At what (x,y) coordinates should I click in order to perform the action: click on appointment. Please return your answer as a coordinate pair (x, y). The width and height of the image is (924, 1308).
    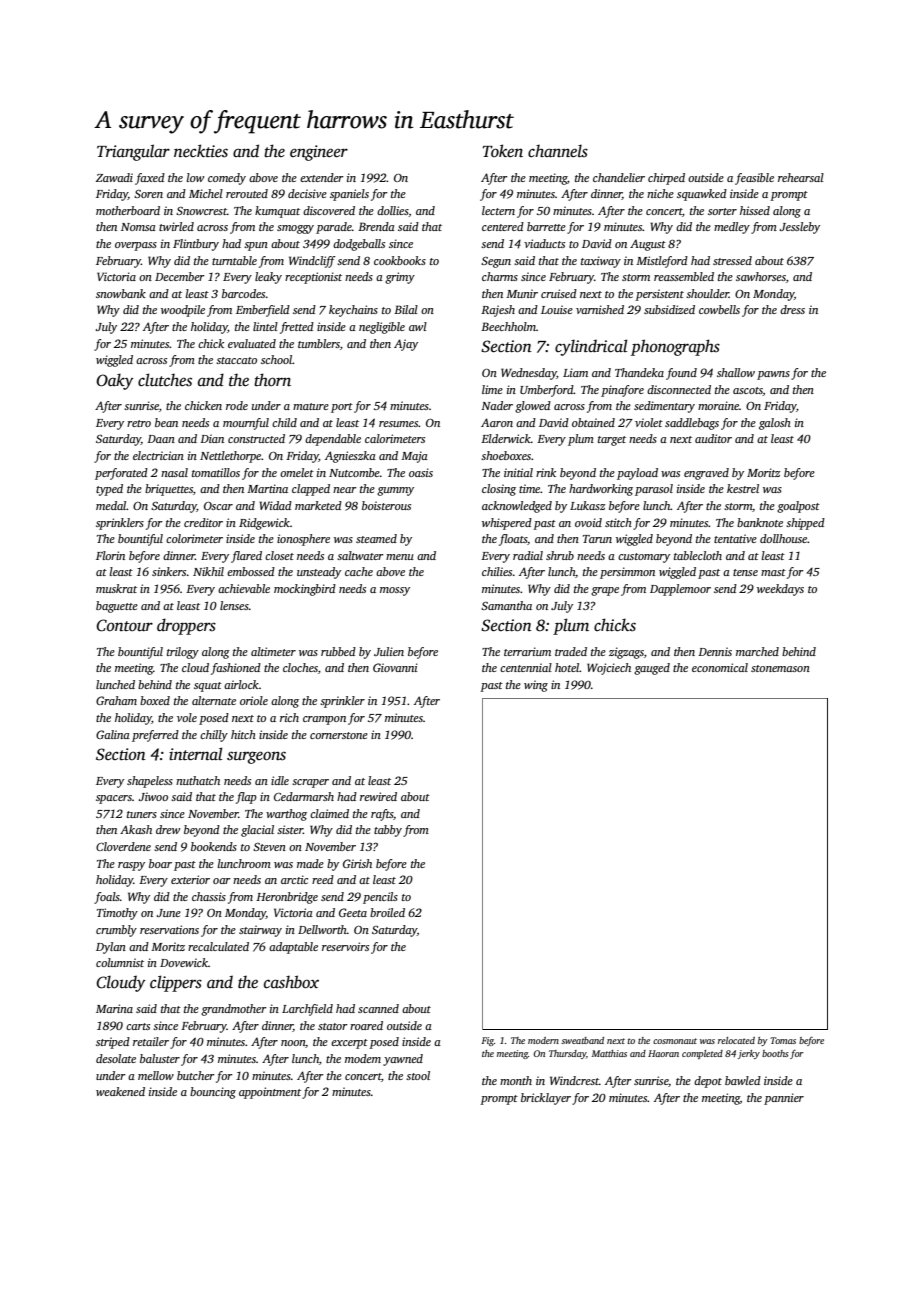
    Looking at the image, I should click on (270, 1093).
